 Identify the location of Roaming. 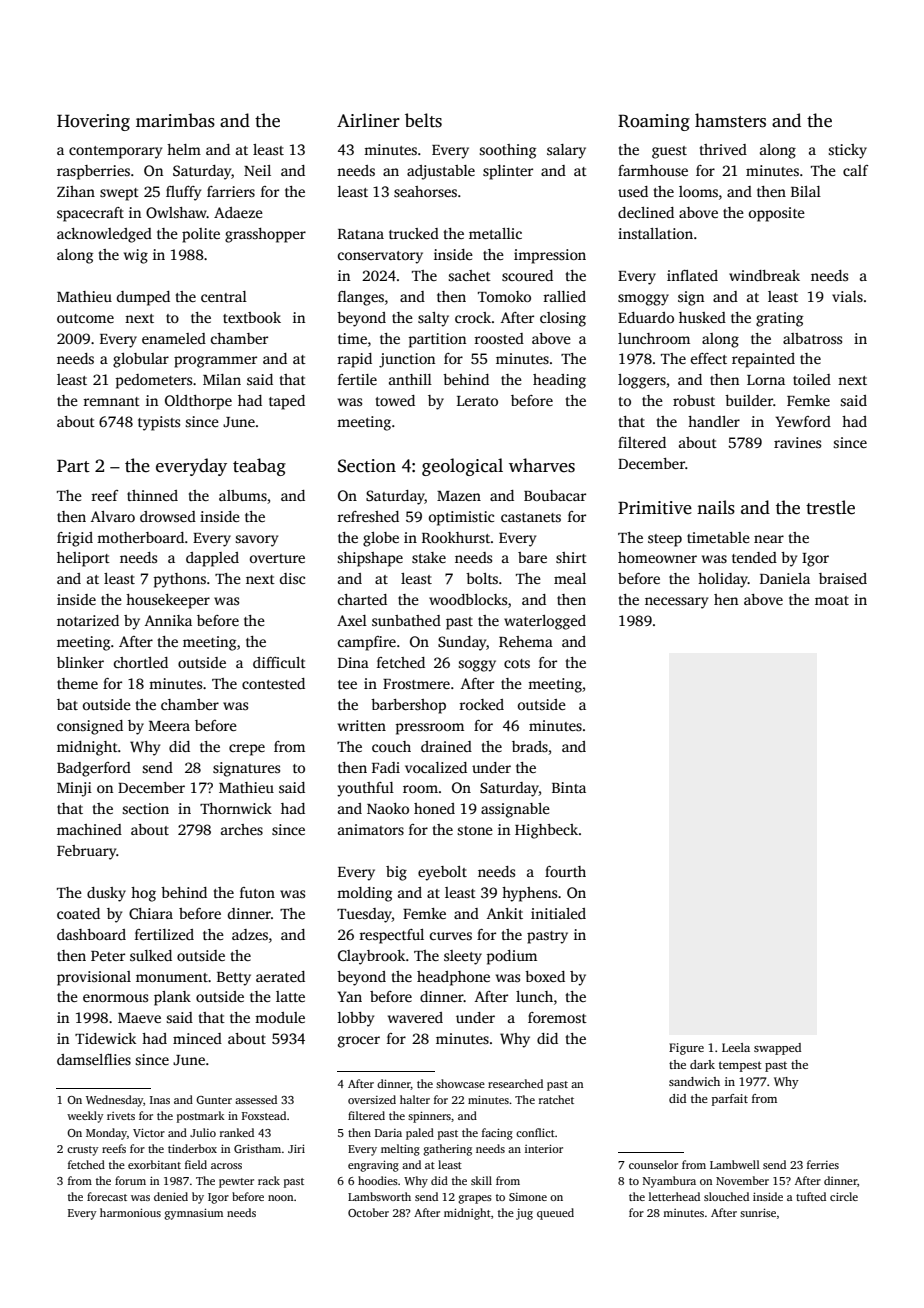
(654, 122).
